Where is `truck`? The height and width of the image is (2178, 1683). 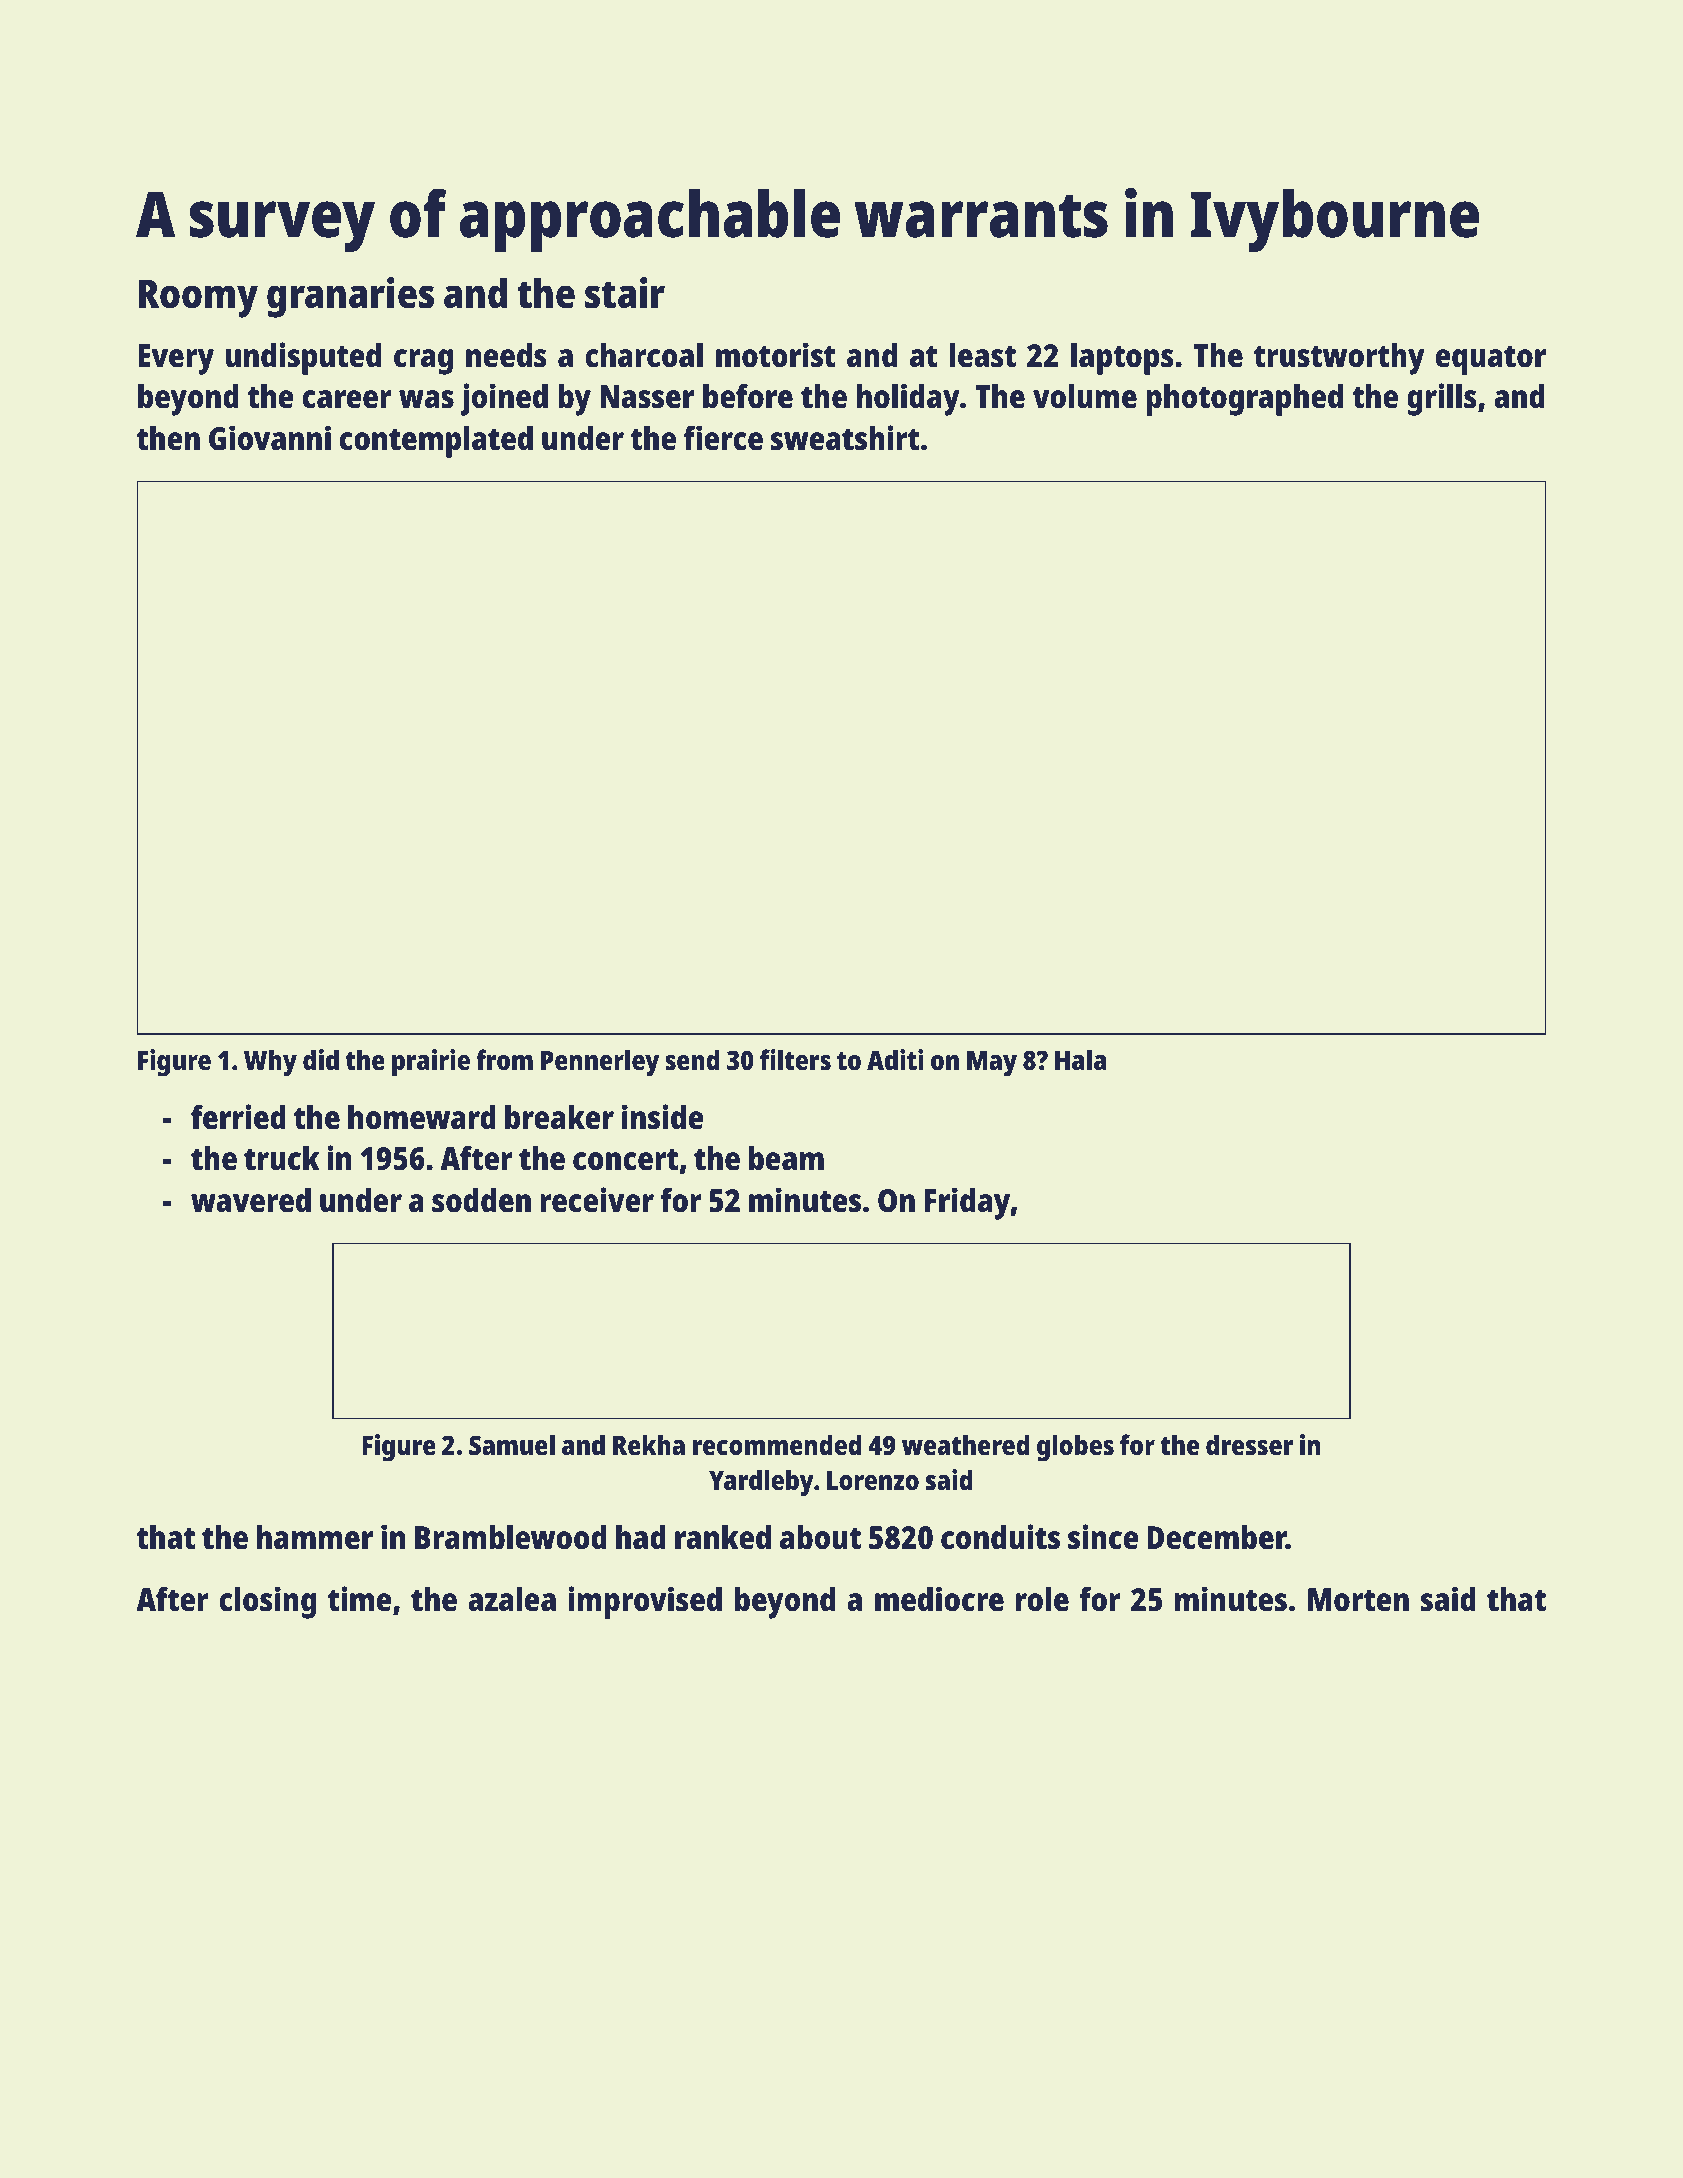
truck is located at coordinates (282, 1158).
